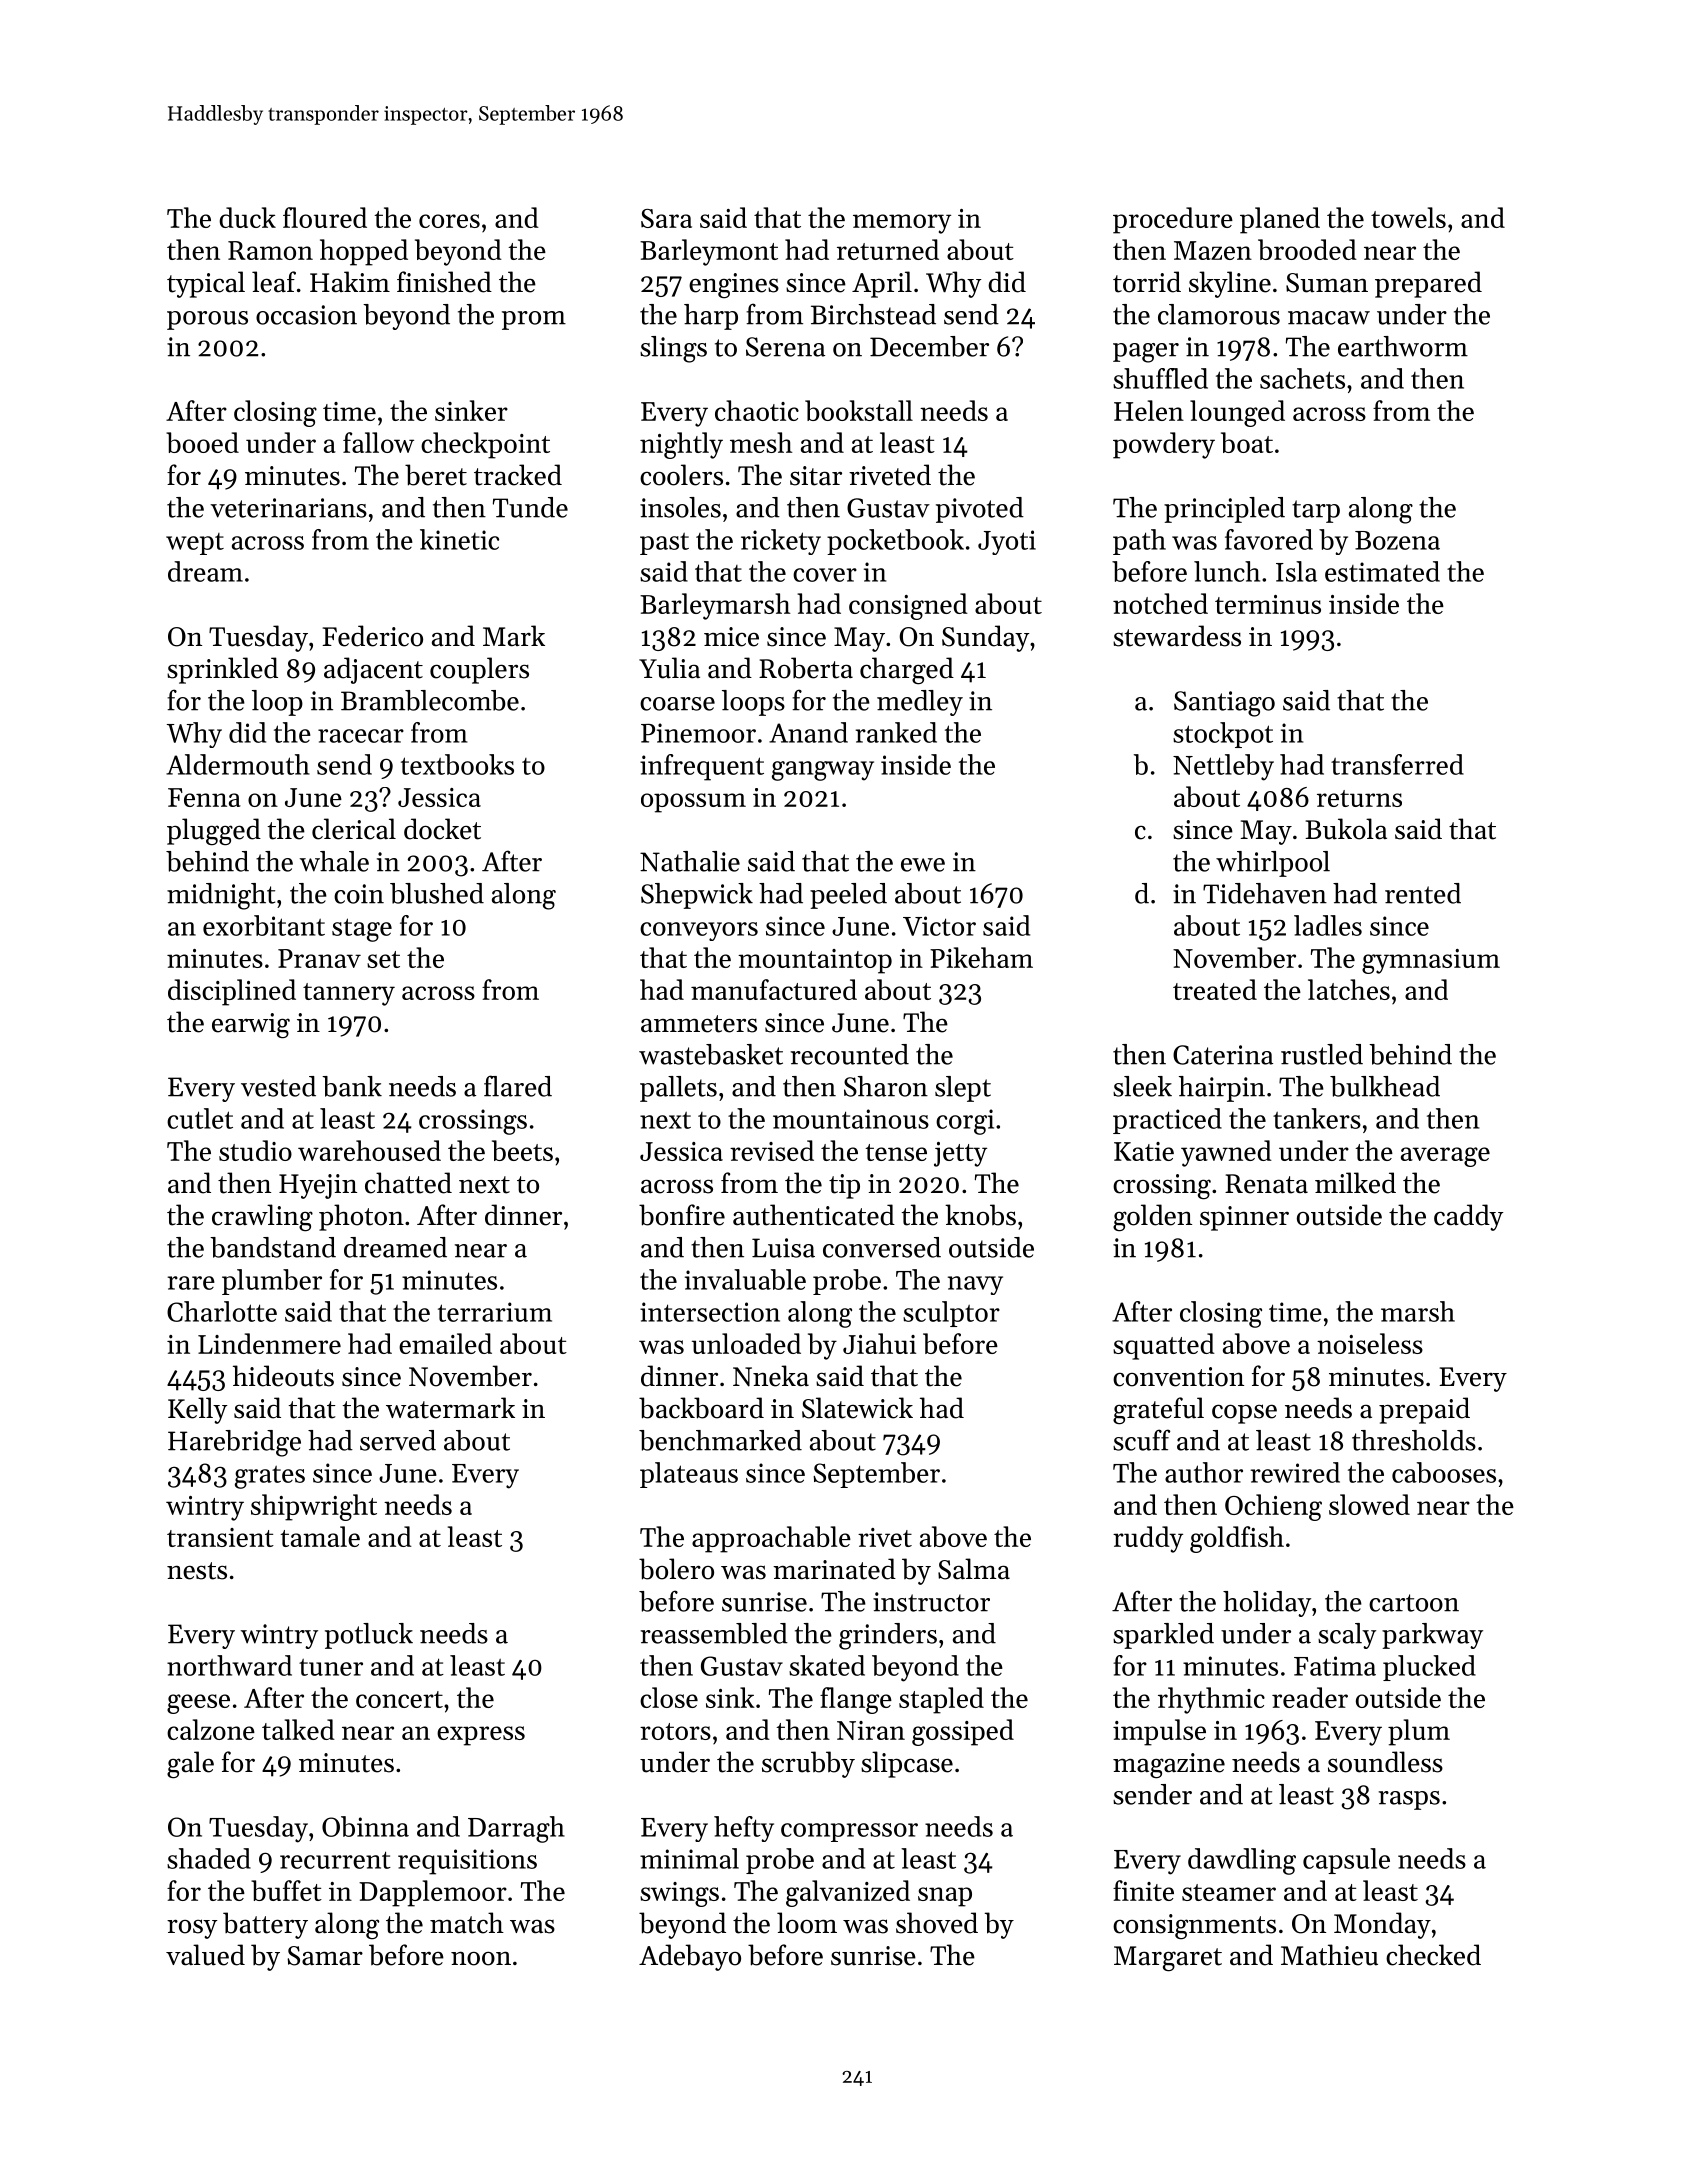  Describe the element at coordinates (1369, 1504) in the page. I see `slowed` at that location.
